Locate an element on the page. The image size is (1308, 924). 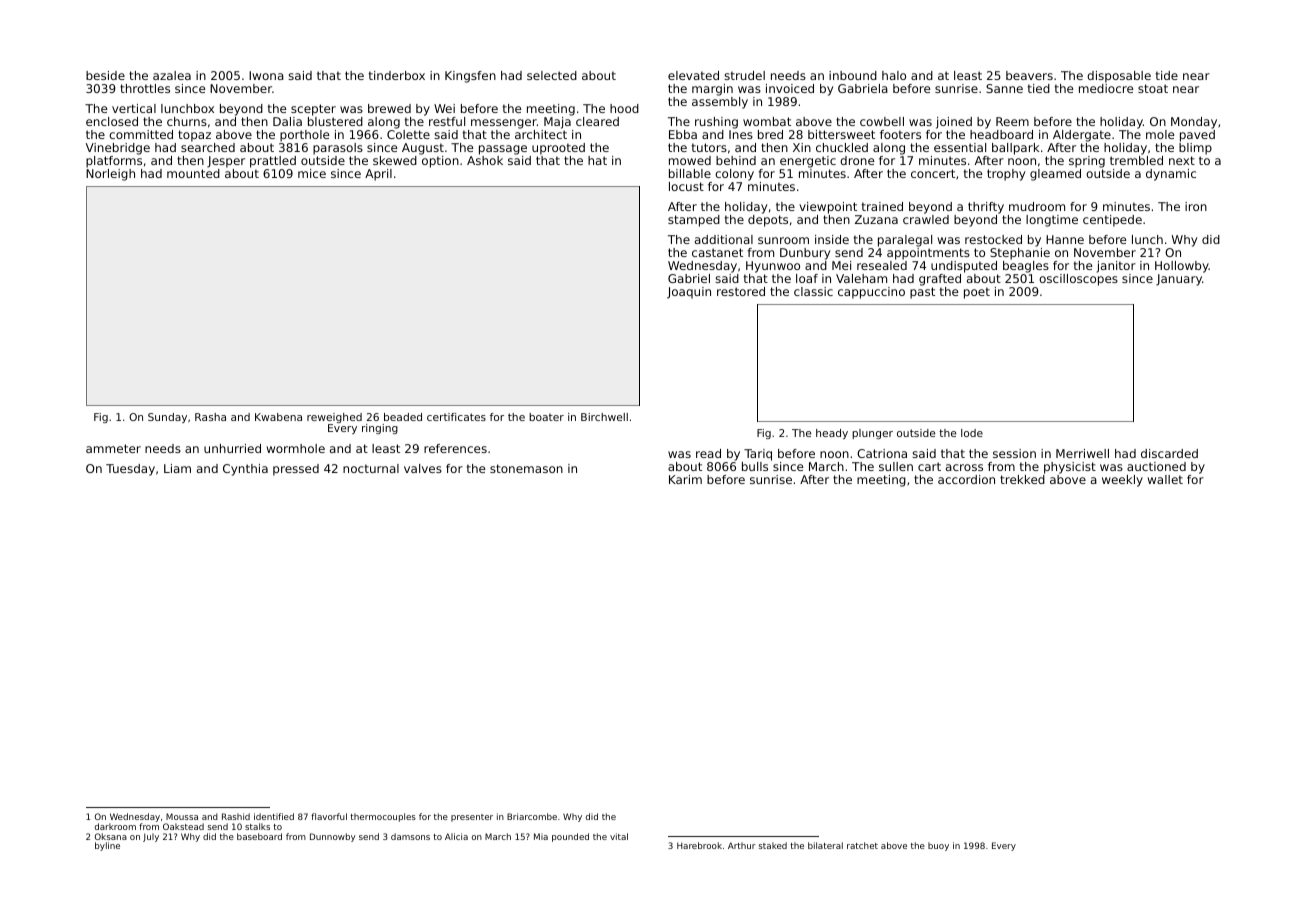
stonemason is located at coordinates (526, 468).
